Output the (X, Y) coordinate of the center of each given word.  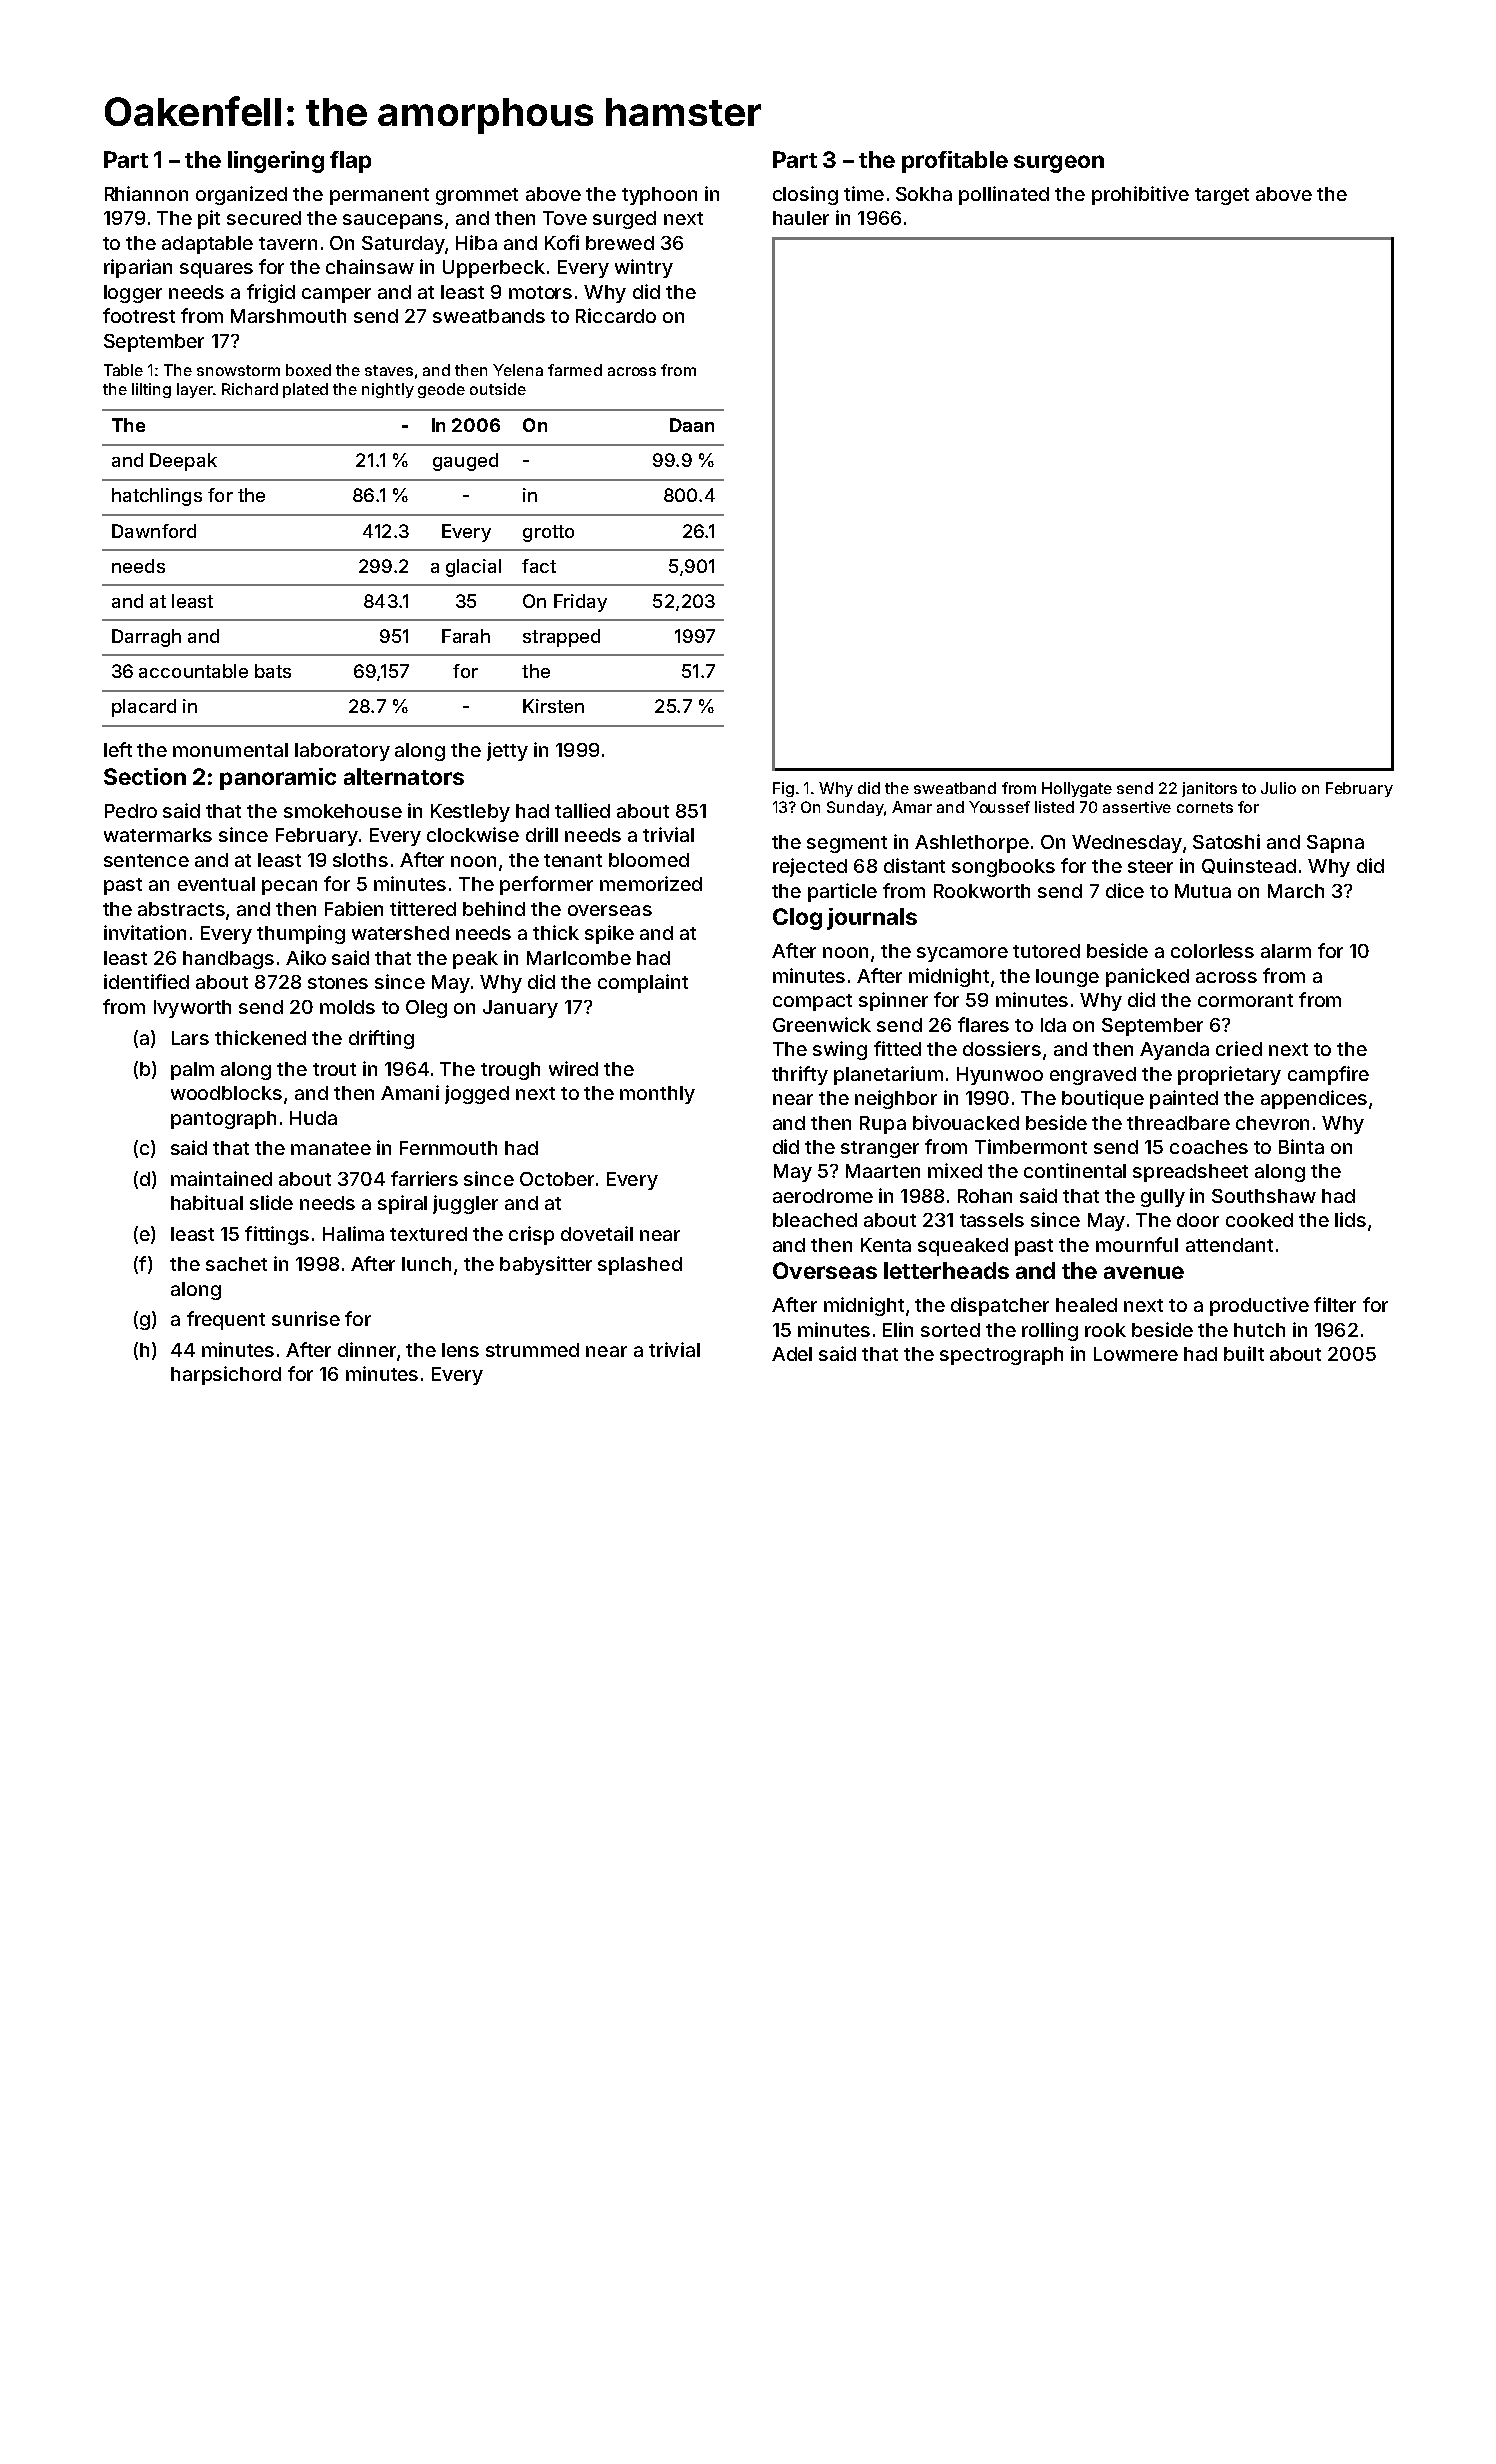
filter (1335, 1304)
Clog (797, 919)
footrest (139, 315)
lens (460, 1350)
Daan (692, 425)
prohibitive (1140, 195)
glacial (473, 568)
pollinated (1004, 195)
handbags (228, 960)
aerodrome (823, 1196)
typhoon (659, 196)
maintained (221, 1178)
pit (209, 219)
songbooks (1003, 868)
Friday (580, 603)
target (1222, 196)
